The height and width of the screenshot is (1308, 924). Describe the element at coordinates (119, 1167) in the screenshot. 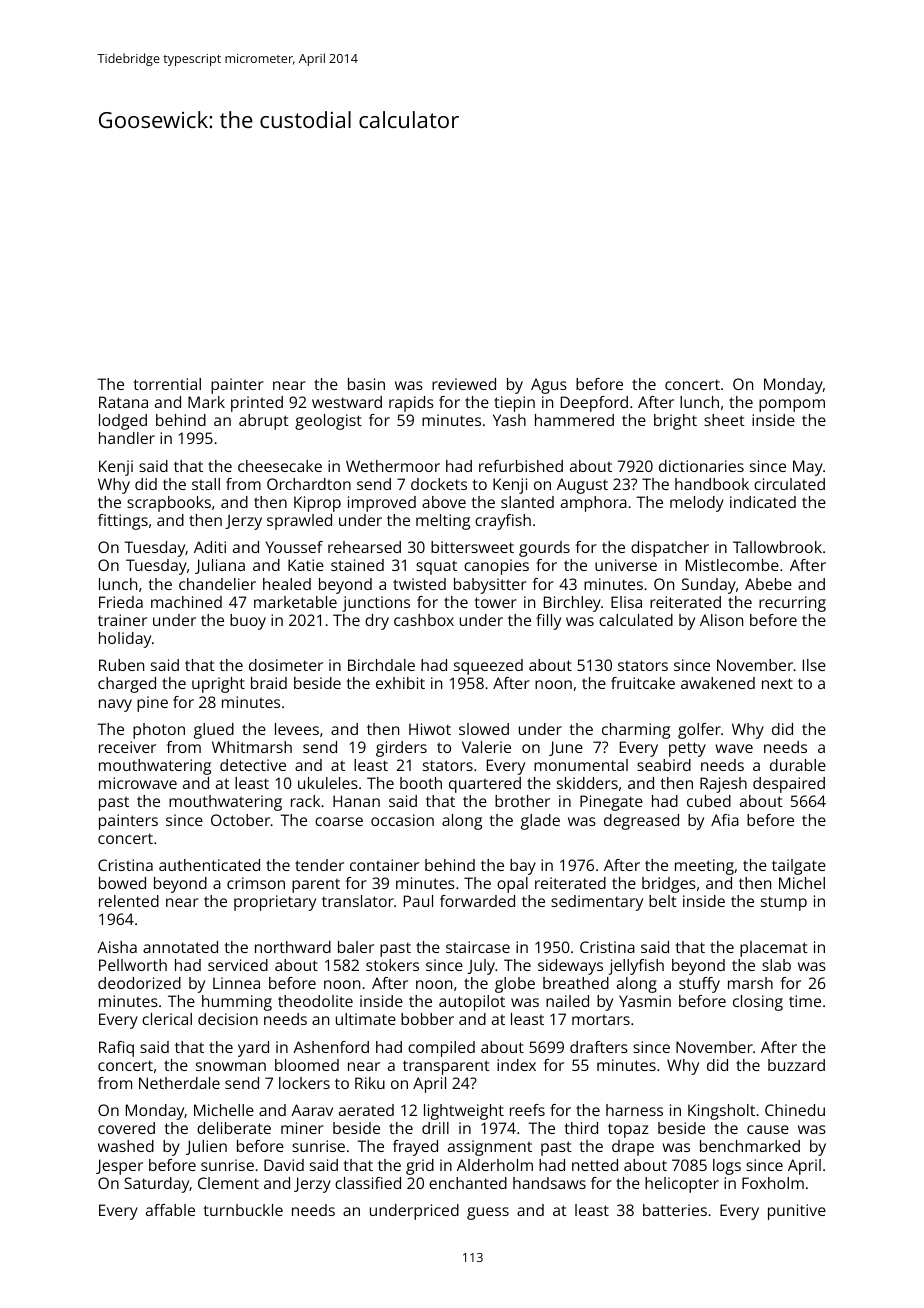

I see `Jesper` at that location.
